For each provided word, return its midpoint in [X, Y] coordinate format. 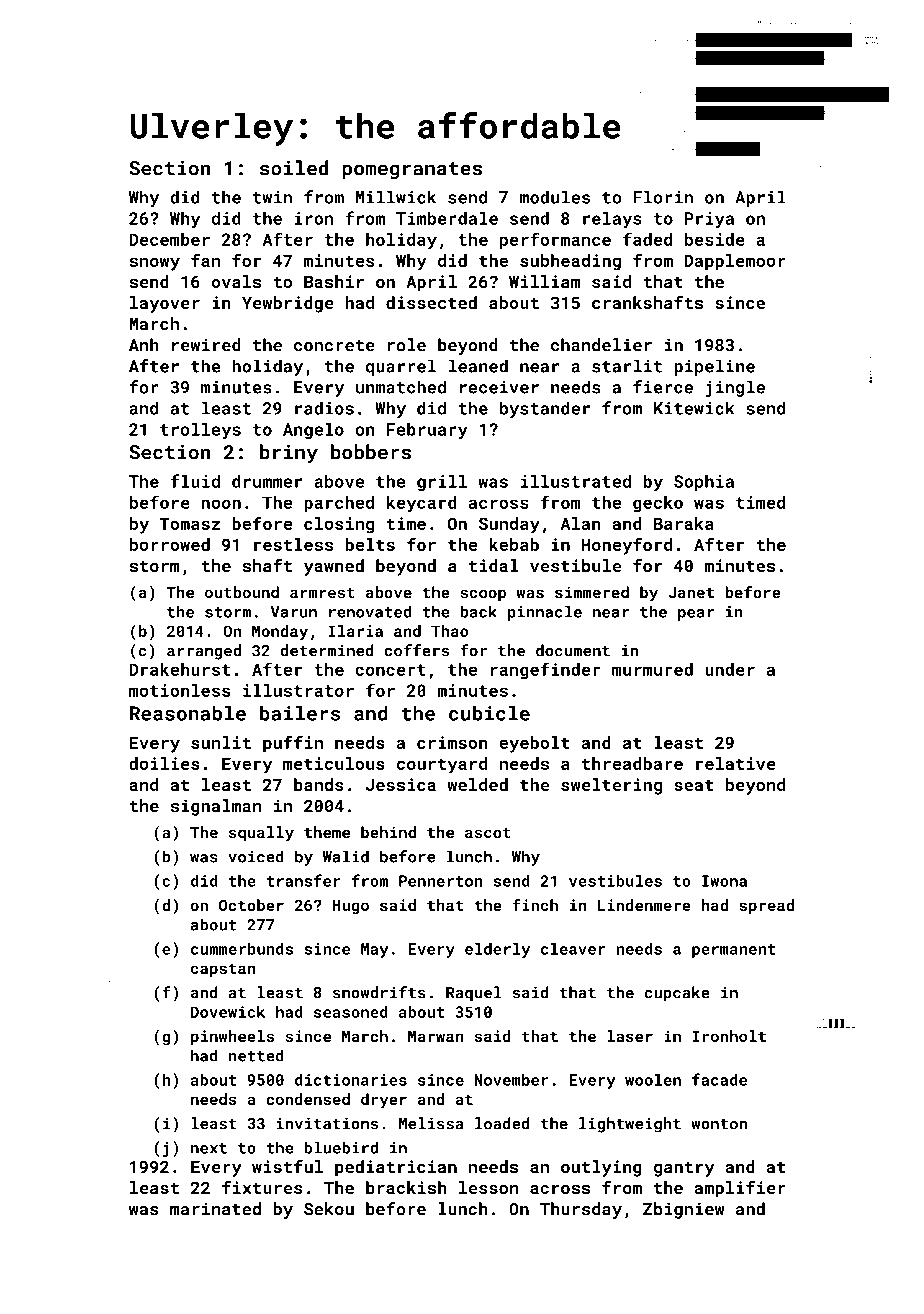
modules [555, 197]
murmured [652, 669]
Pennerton [441, 881]
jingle [735, 388]
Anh [144, 344]
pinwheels [232, 1037]
